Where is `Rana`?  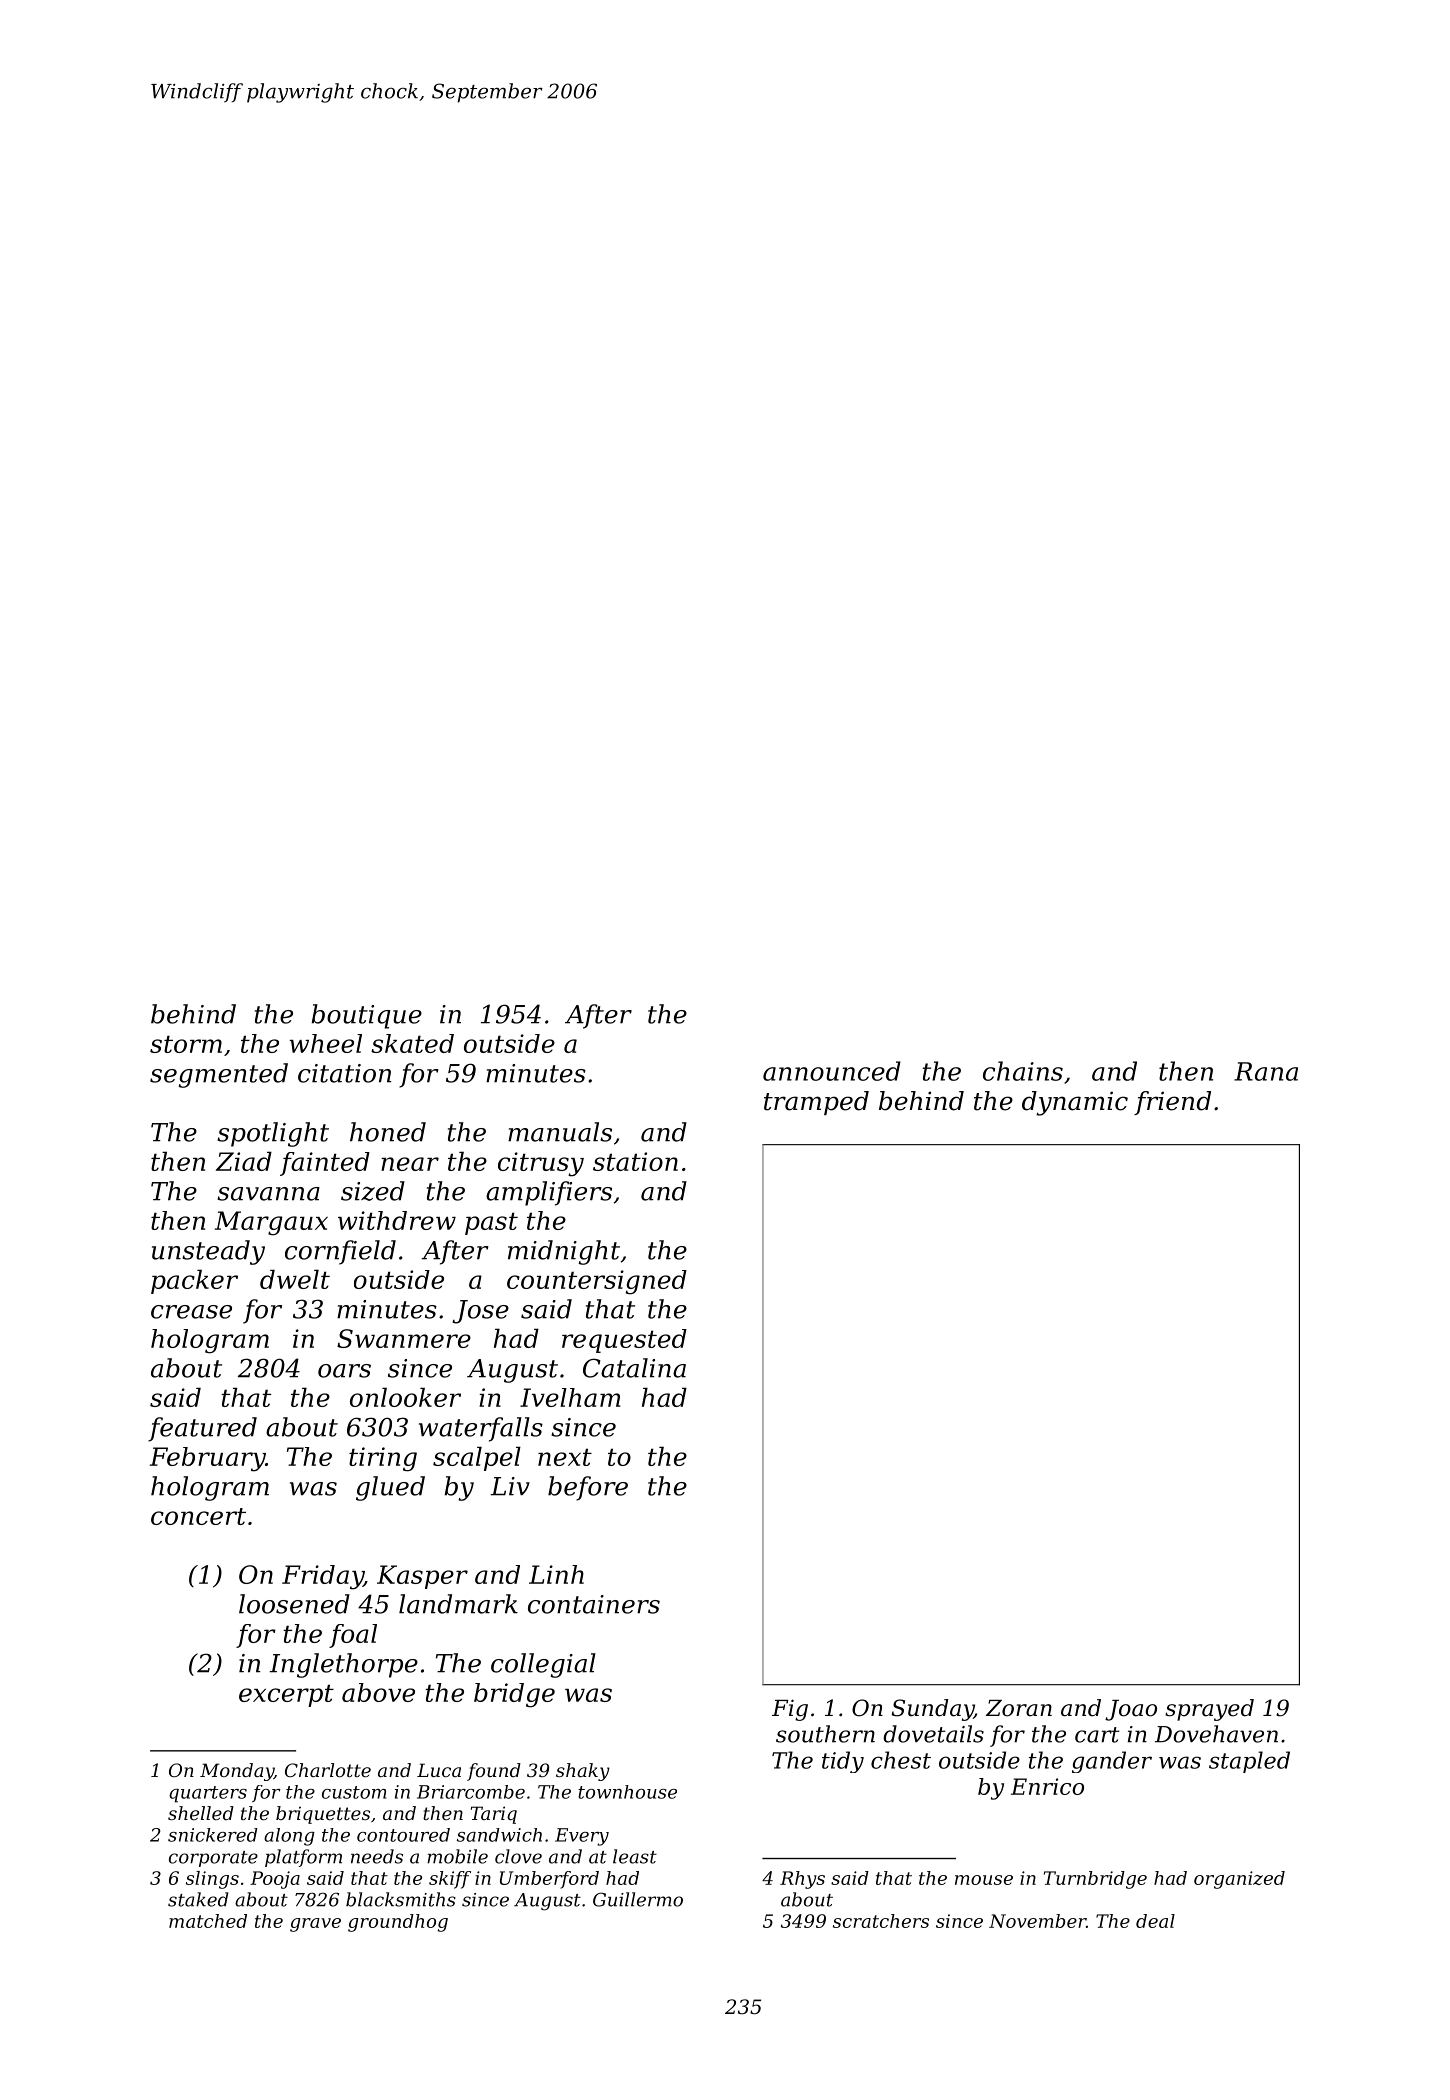
Rana is located at coordinates (1266, 1071).
